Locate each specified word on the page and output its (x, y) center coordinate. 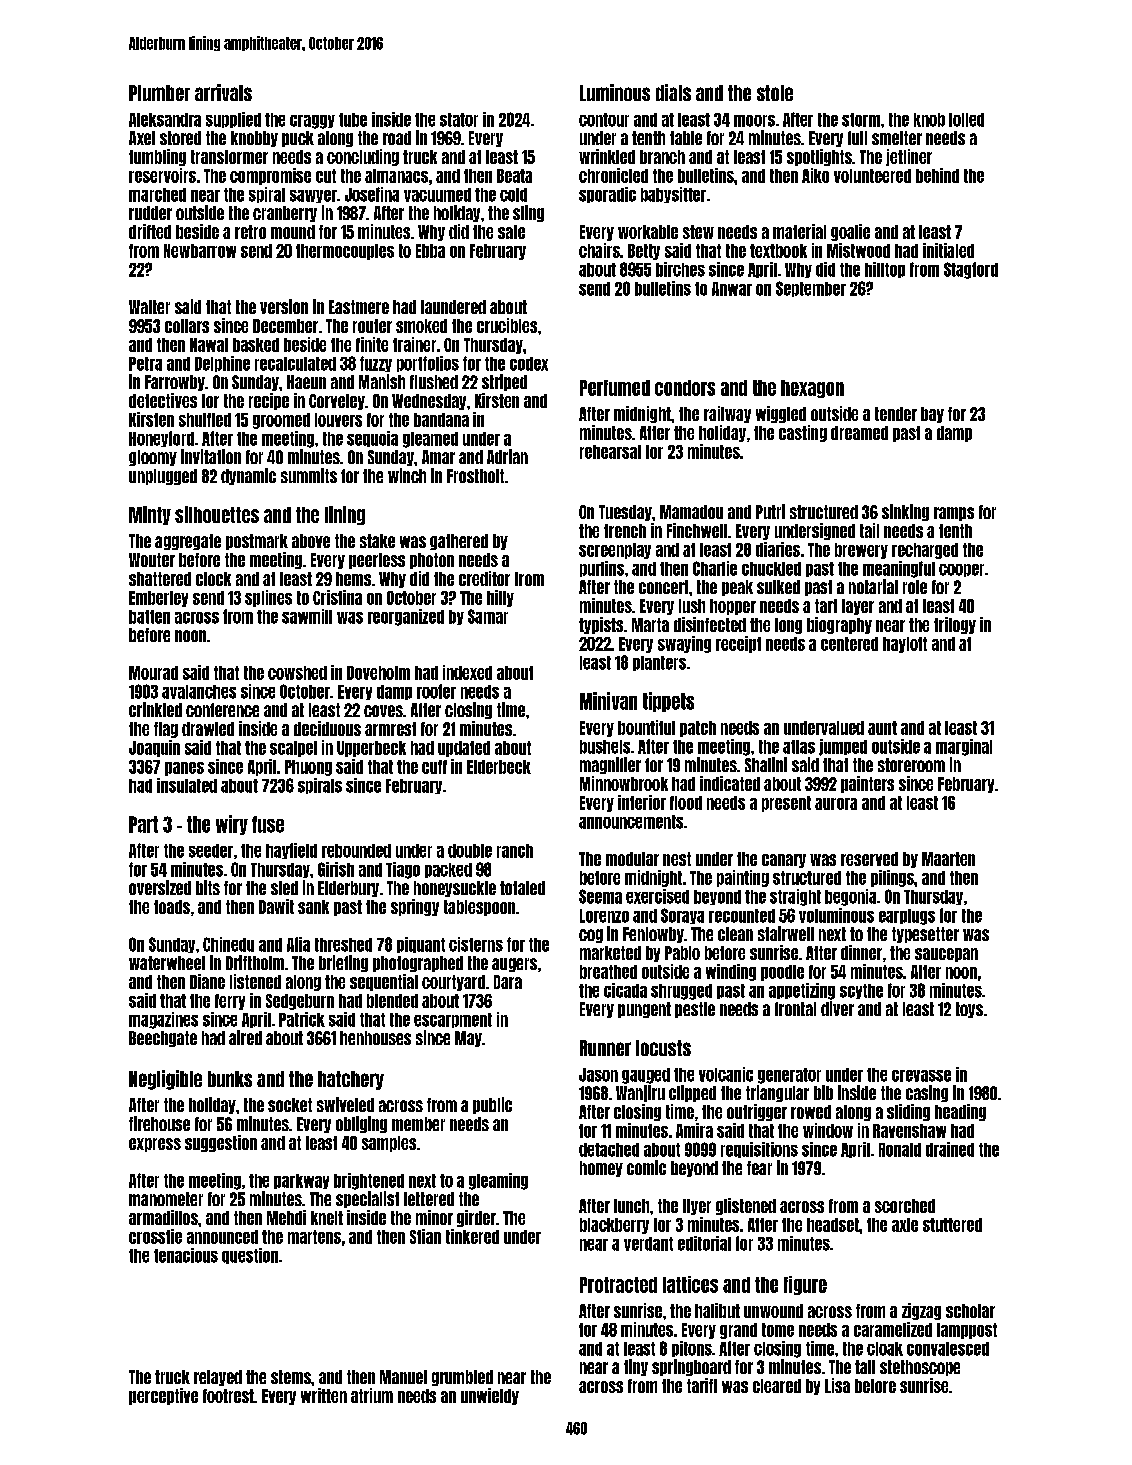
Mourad (153, 673)
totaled (522, 888)
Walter (149, 307)
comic (646, 1167)
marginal (964, 747)
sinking (905, 512)
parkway (301, 1181)
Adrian (507, 456)
